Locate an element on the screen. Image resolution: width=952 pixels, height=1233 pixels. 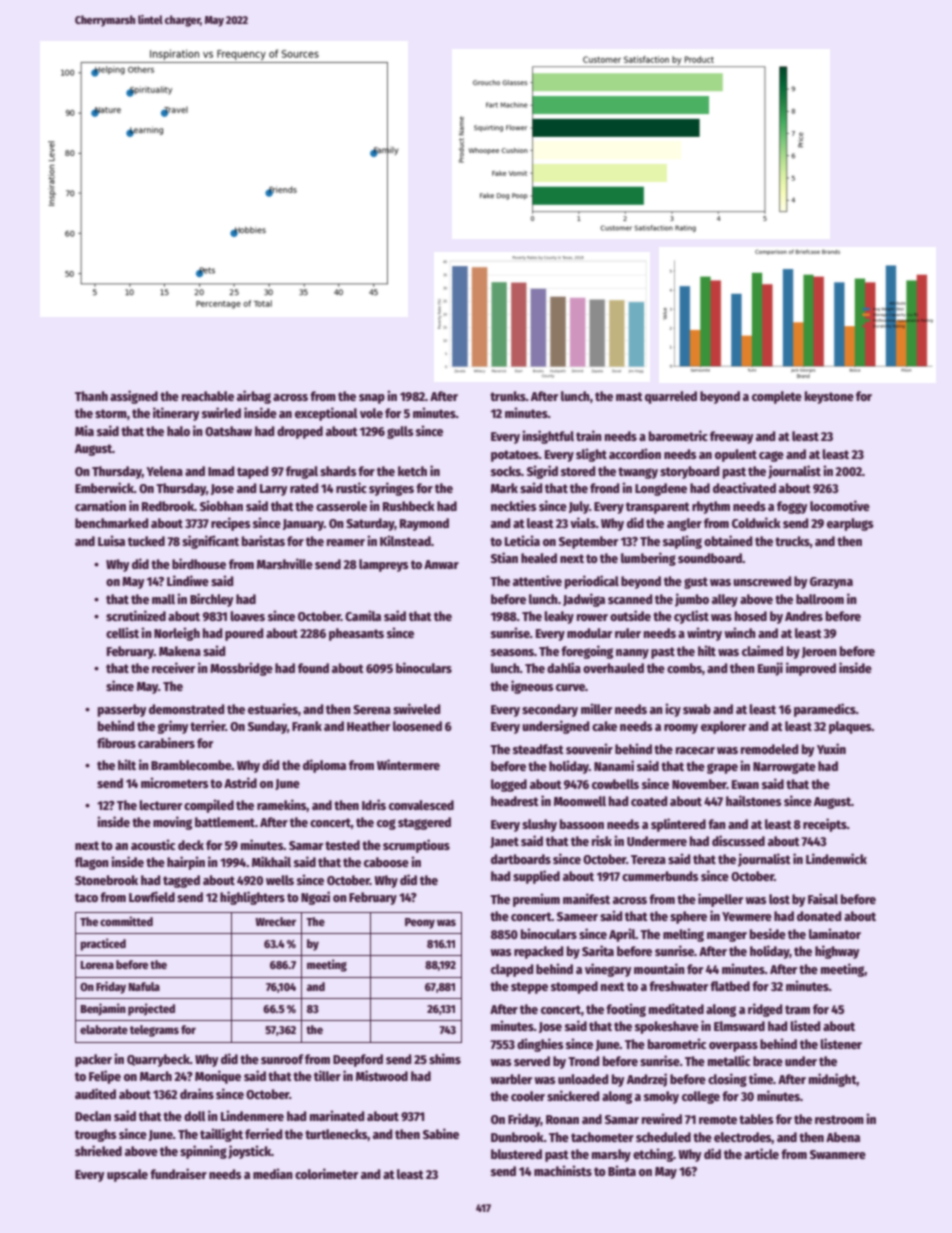
Sabine is located at coordinates (441, 1133).
